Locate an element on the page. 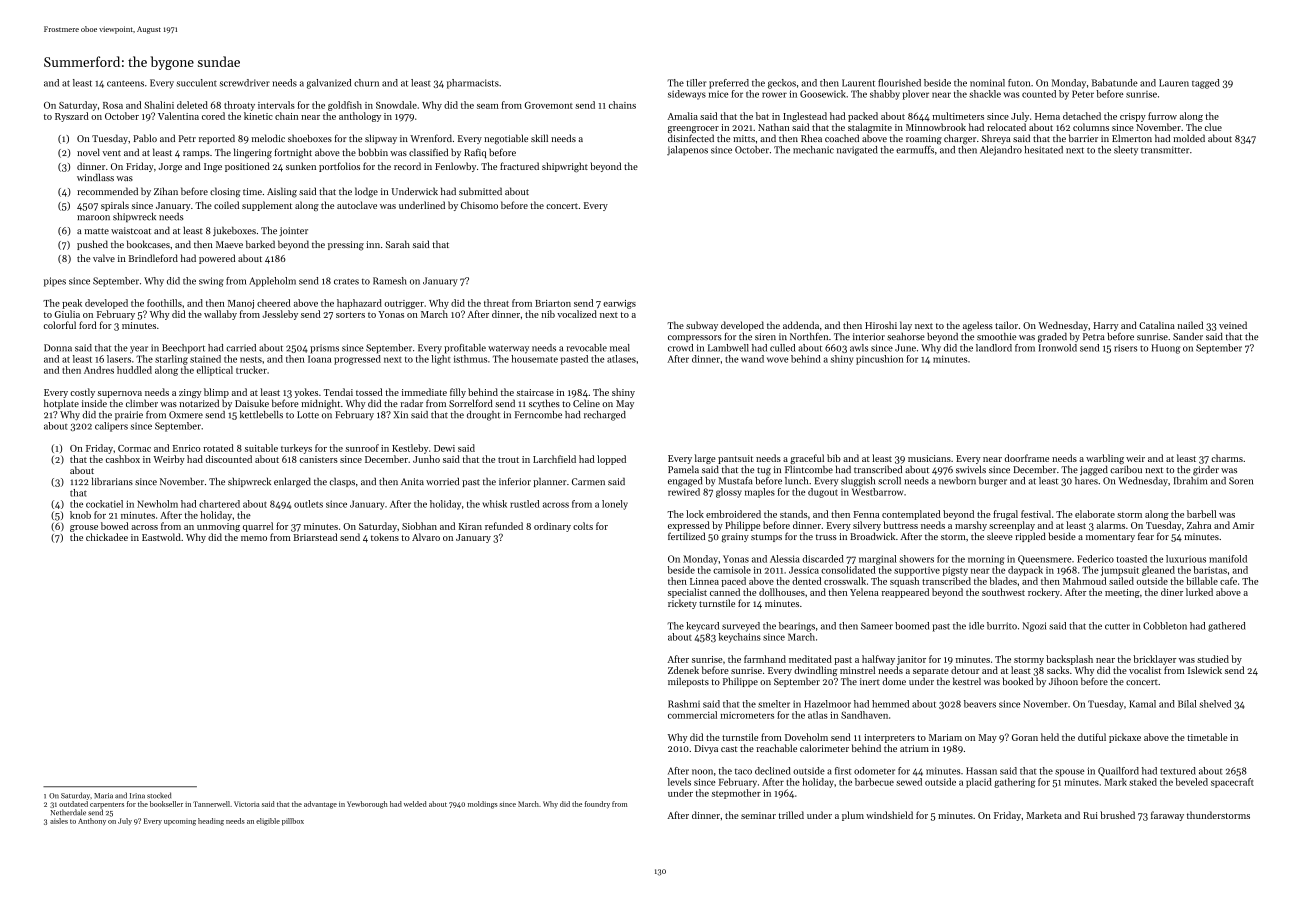 The height and width of the image is (924, 1308). lock is located at coordinates (695, 514).
